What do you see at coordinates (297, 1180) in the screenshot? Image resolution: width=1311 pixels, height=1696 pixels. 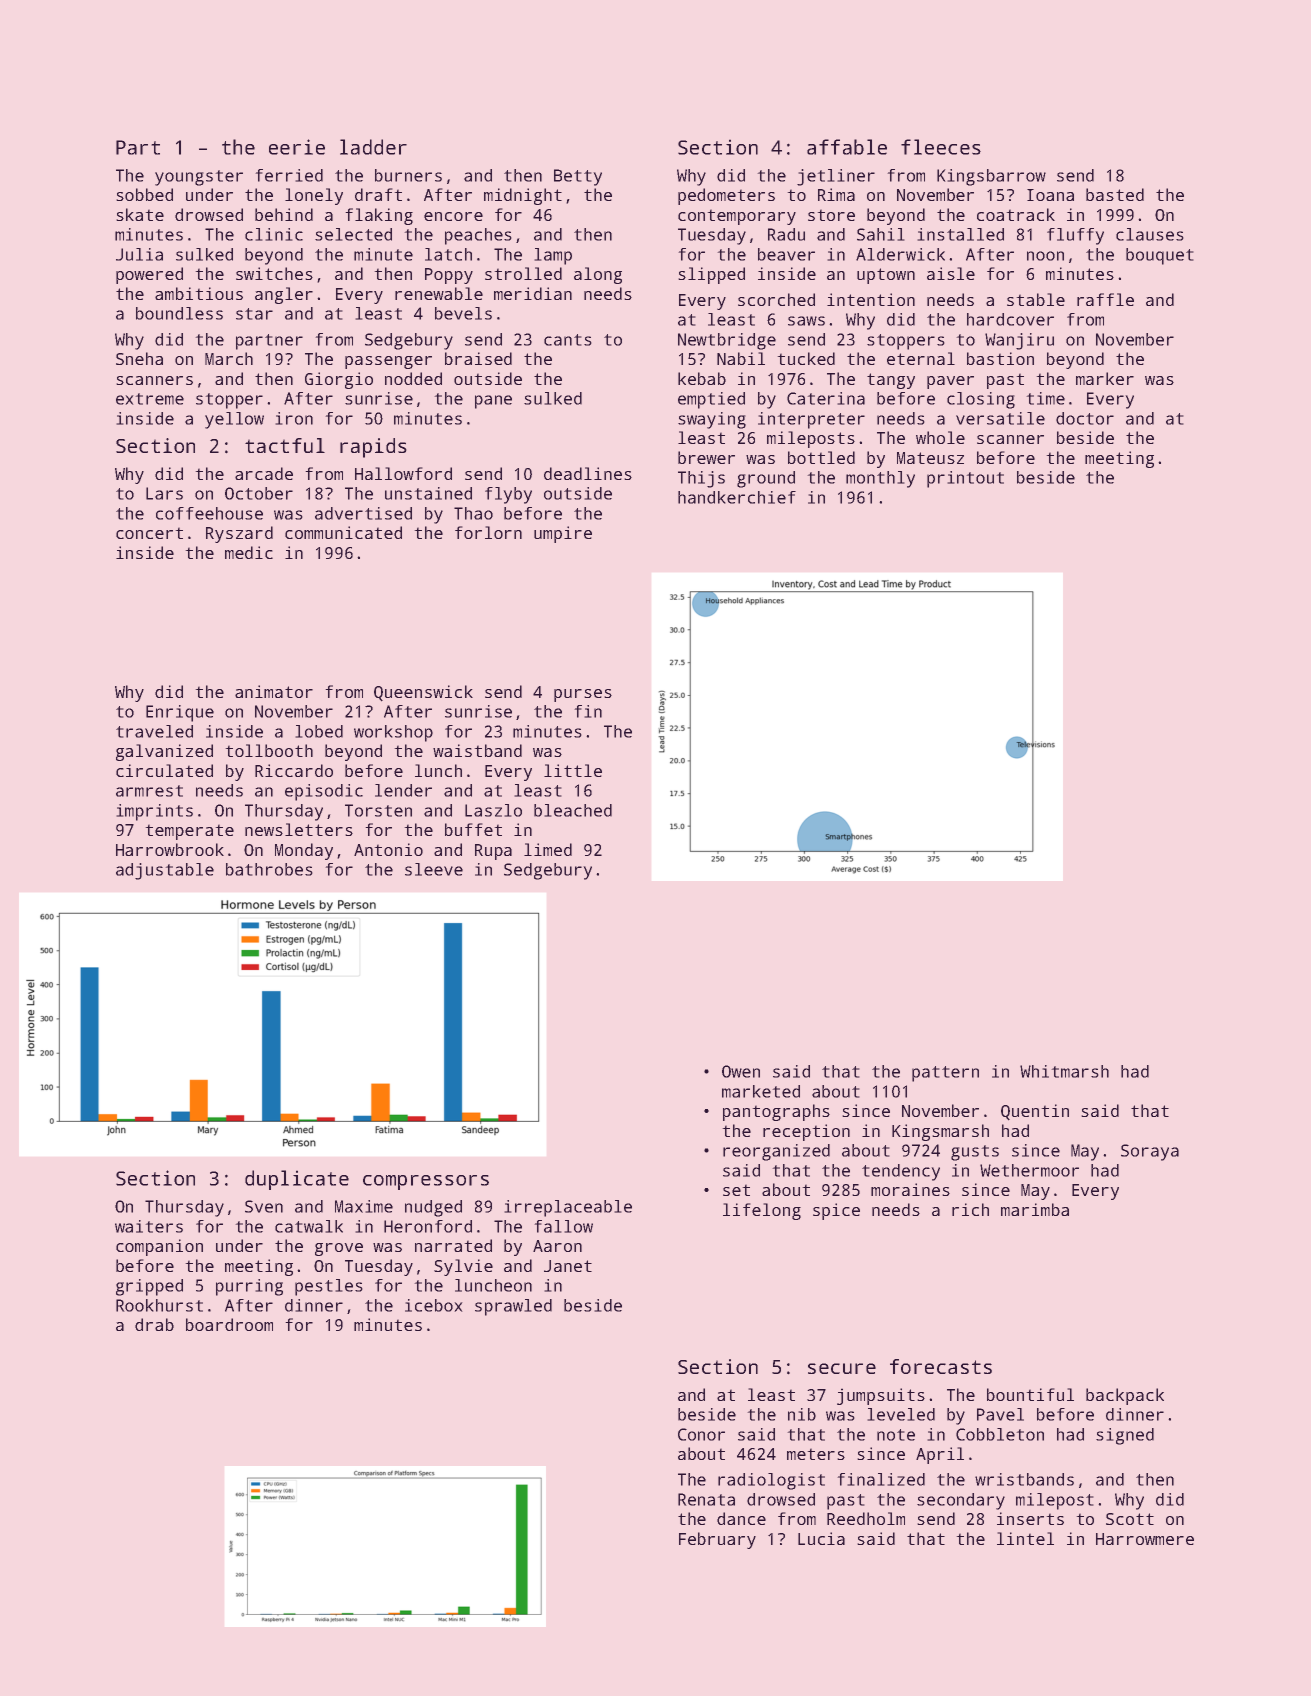 I see `duplicate` at bounding box center [297, 1180].
